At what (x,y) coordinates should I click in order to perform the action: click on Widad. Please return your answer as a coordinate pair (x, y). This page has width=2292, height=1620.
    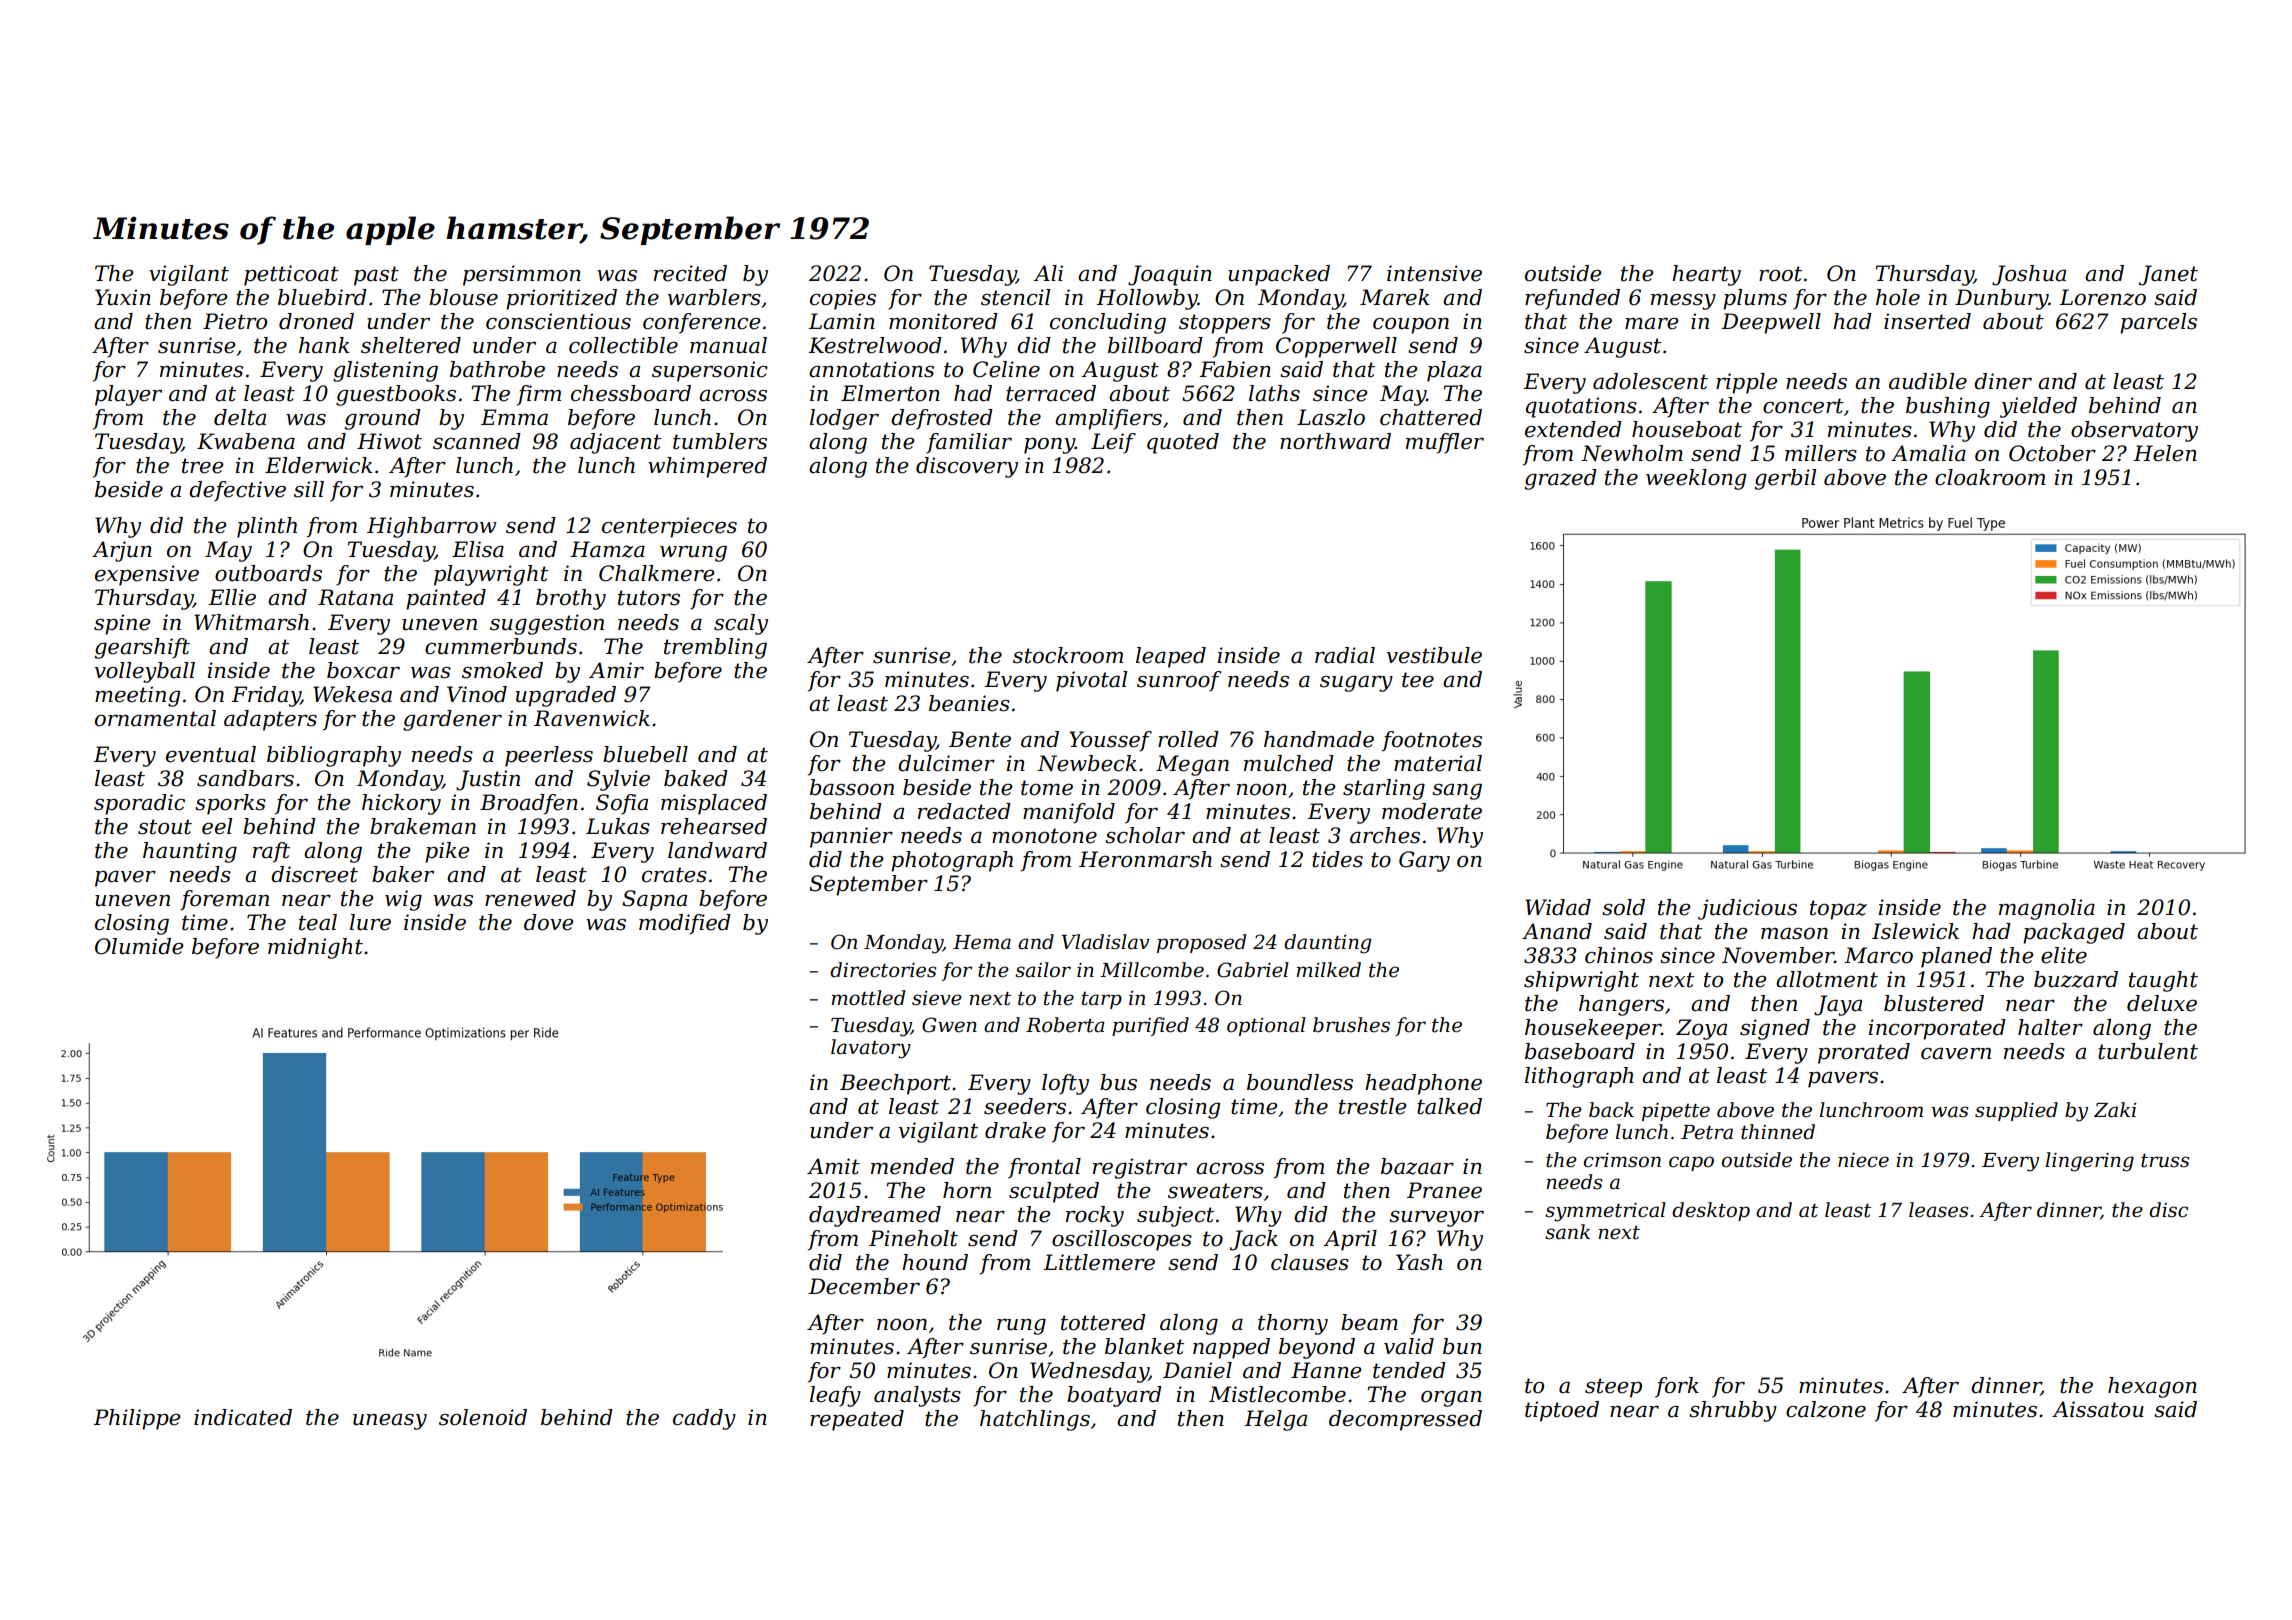
    Looking at the image, I should click on (1558, 907).
